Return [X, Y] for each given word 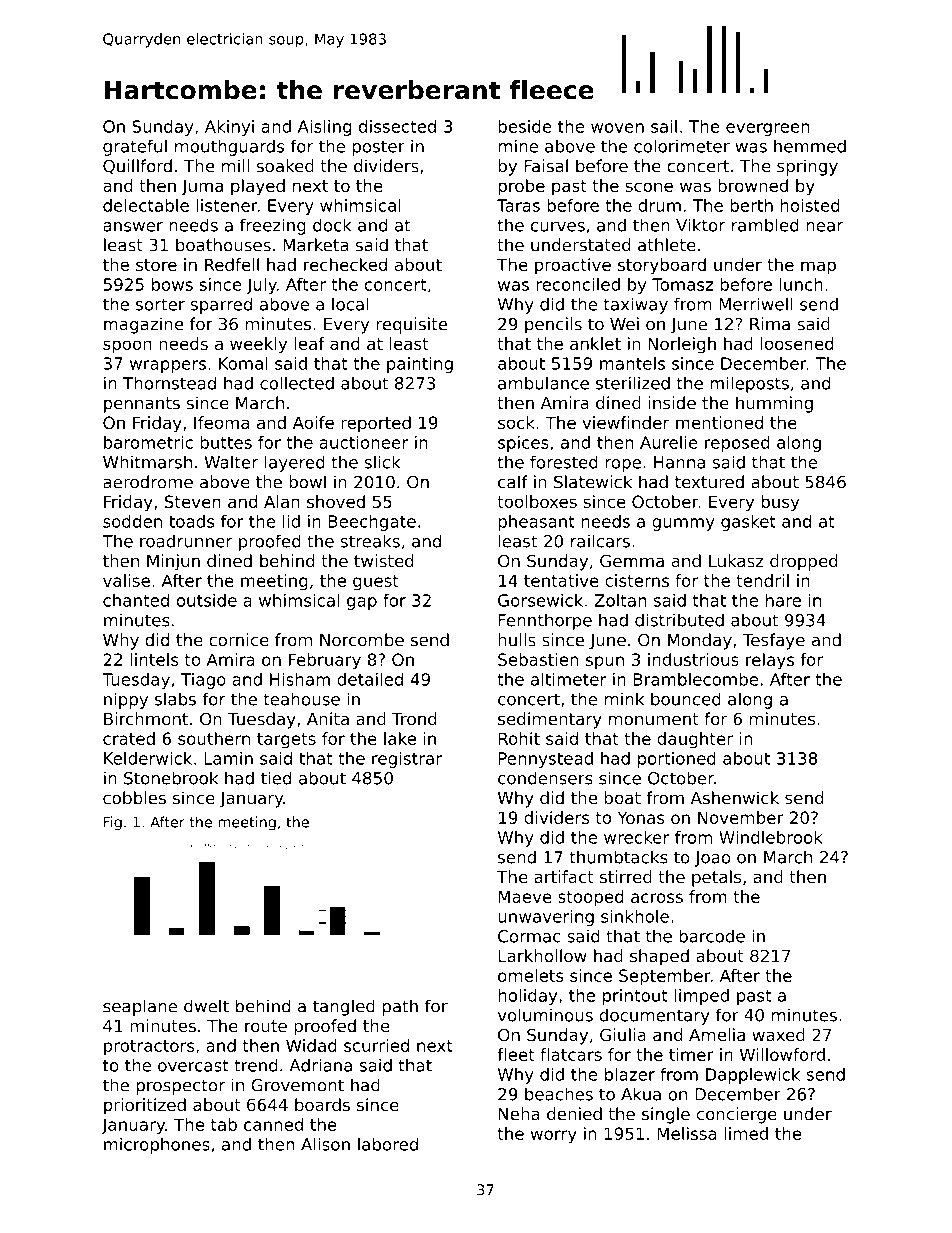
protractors [149, 1047]
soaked [285, 166]
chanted [136, 600]
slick [382, 462]
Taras [518, 205]
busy [780, 503]
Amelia [717, 1035]
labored [388, 1144]
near [824, 227]
